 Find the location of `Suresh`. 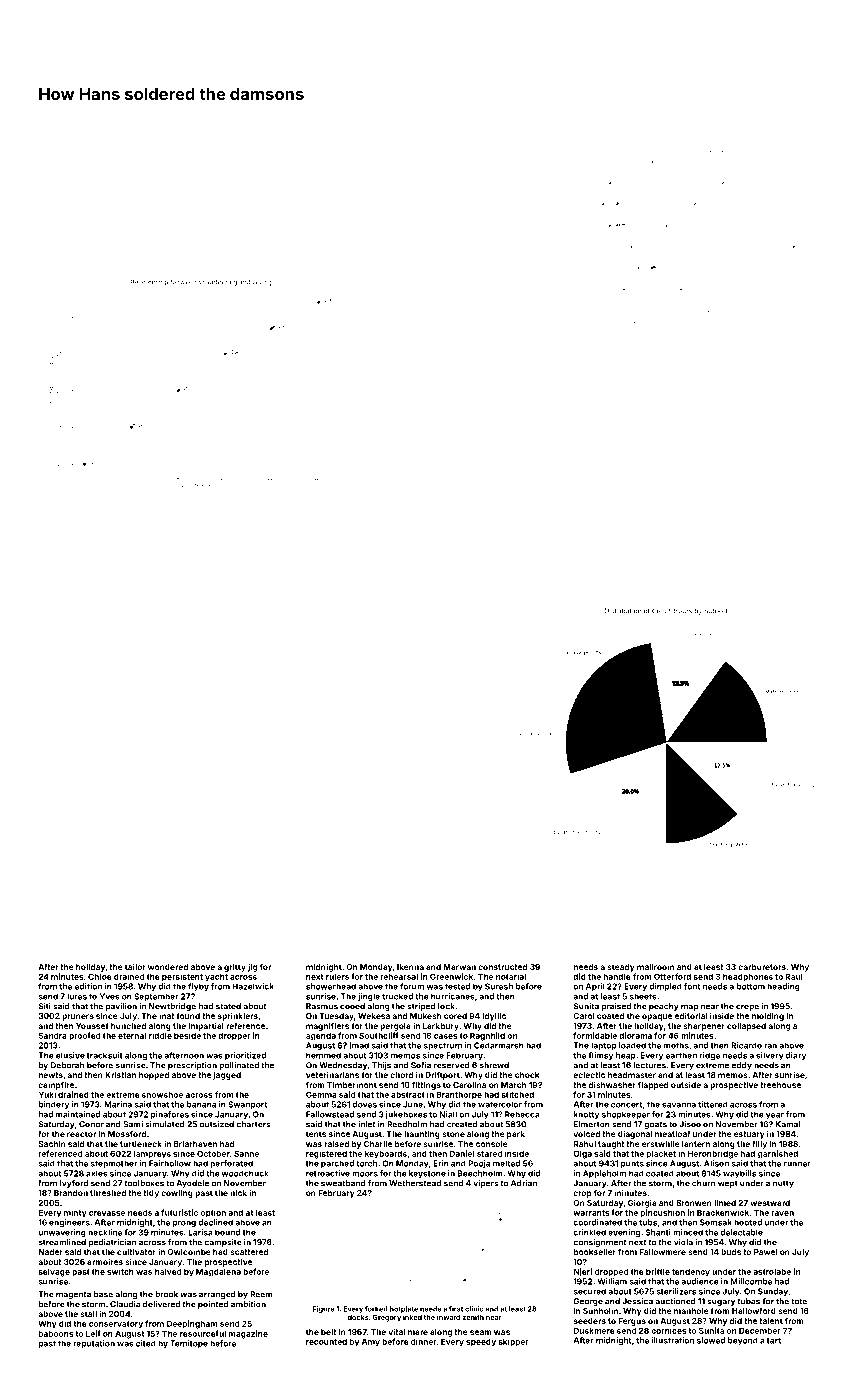

Suresh is located at coordinates (499, 986).
